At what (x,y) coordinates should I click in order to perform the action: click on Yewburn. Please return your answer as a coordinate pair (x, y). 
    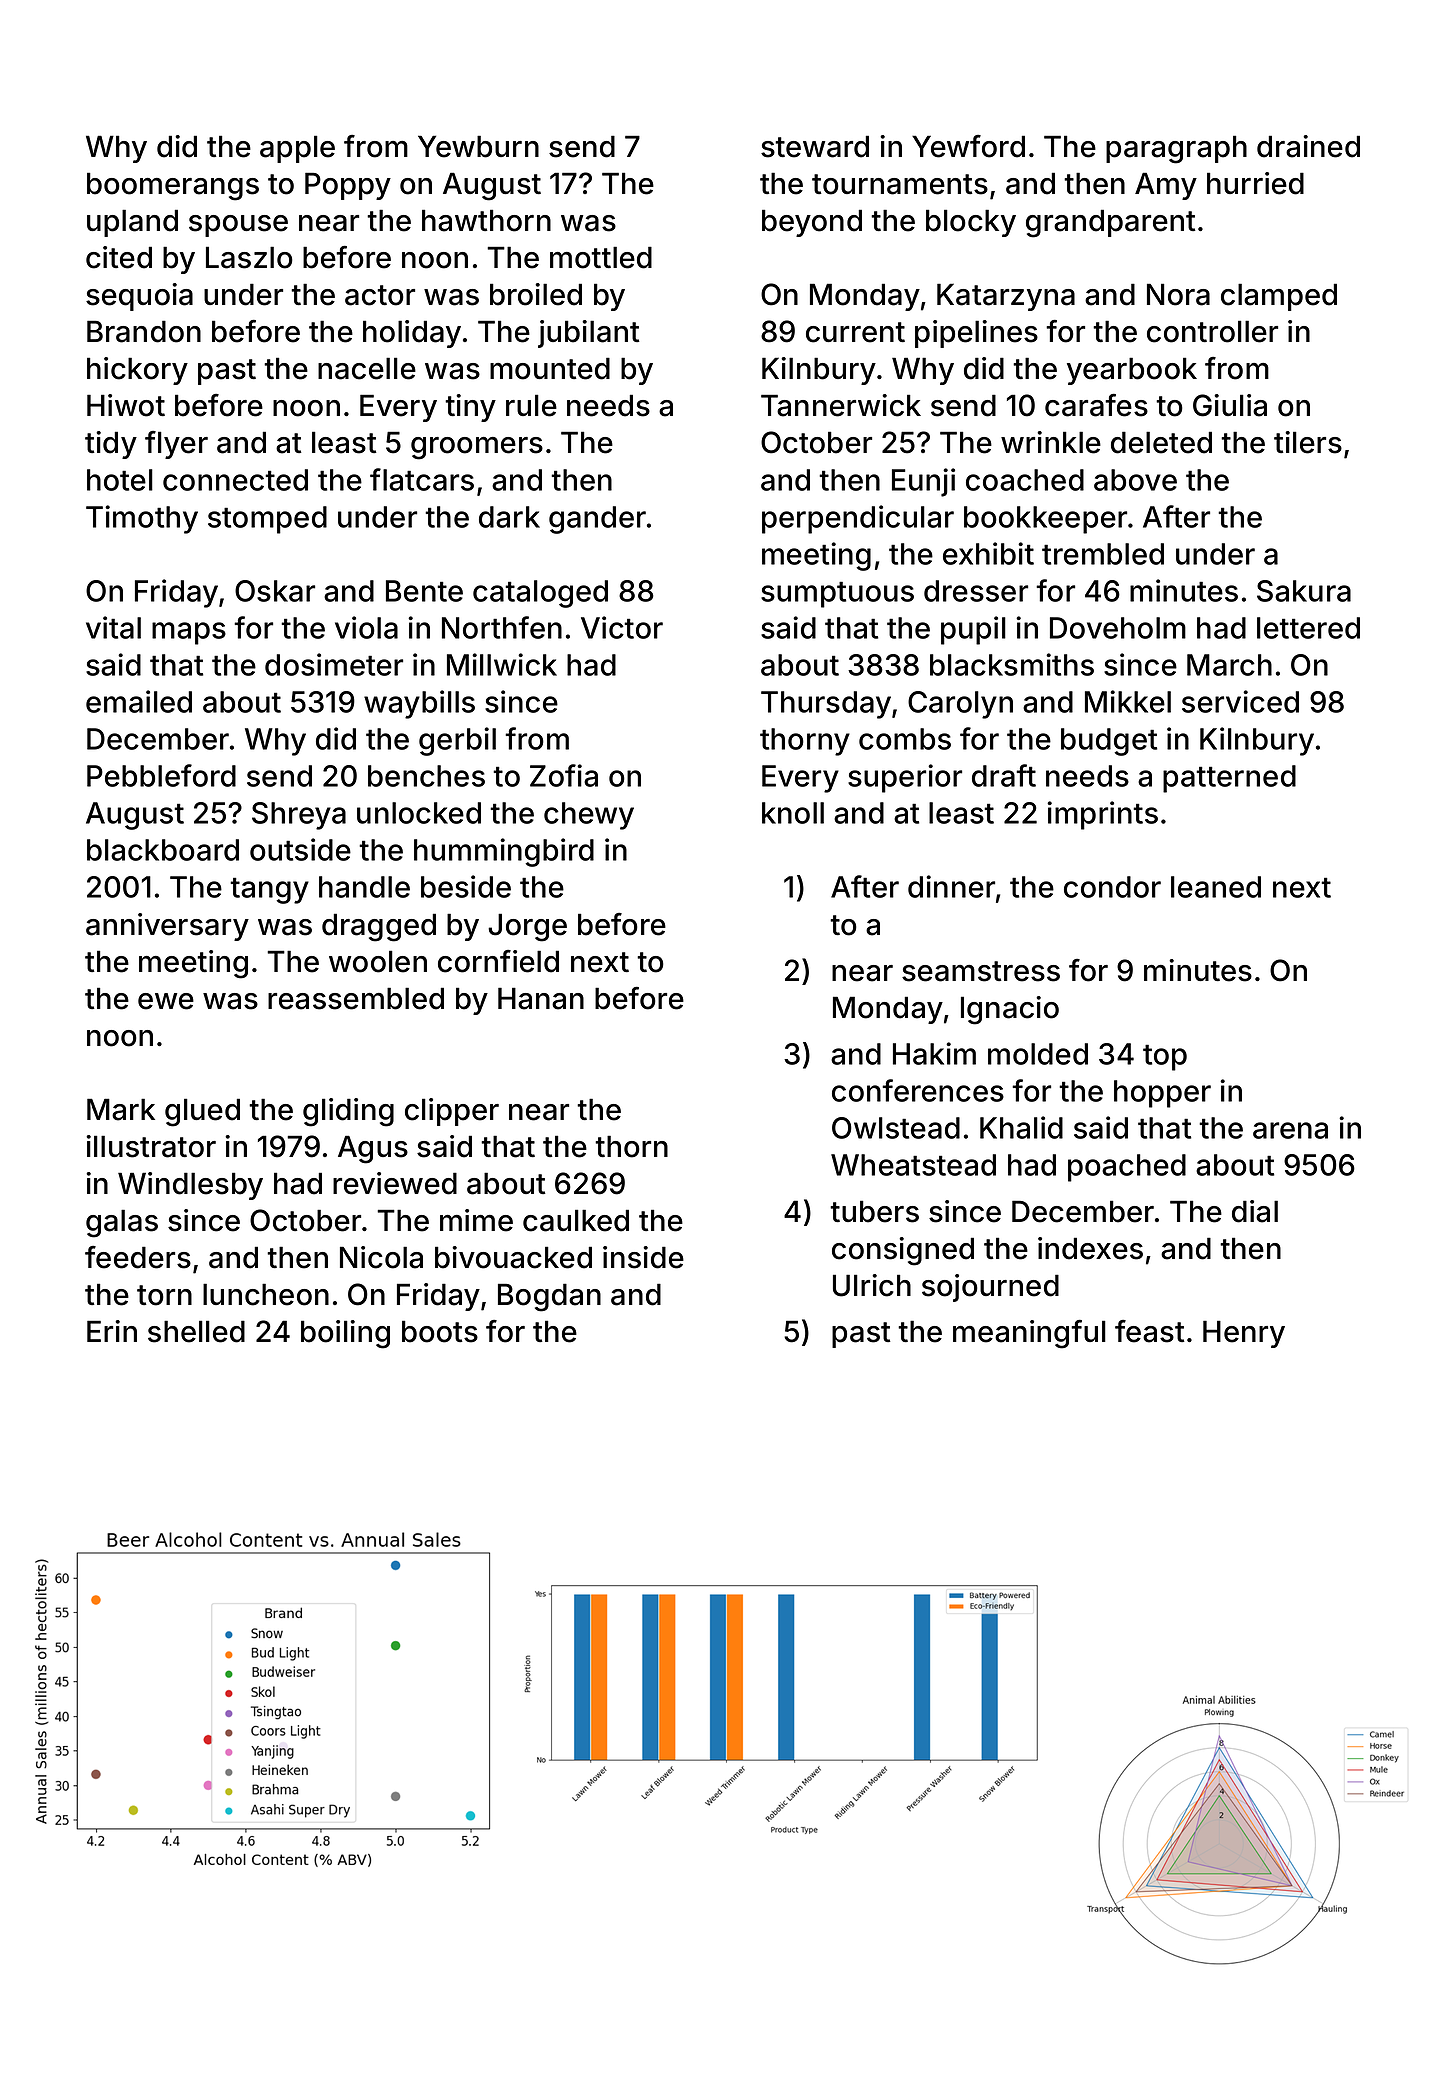
    Looking at the image, I should click on (478, 146).
